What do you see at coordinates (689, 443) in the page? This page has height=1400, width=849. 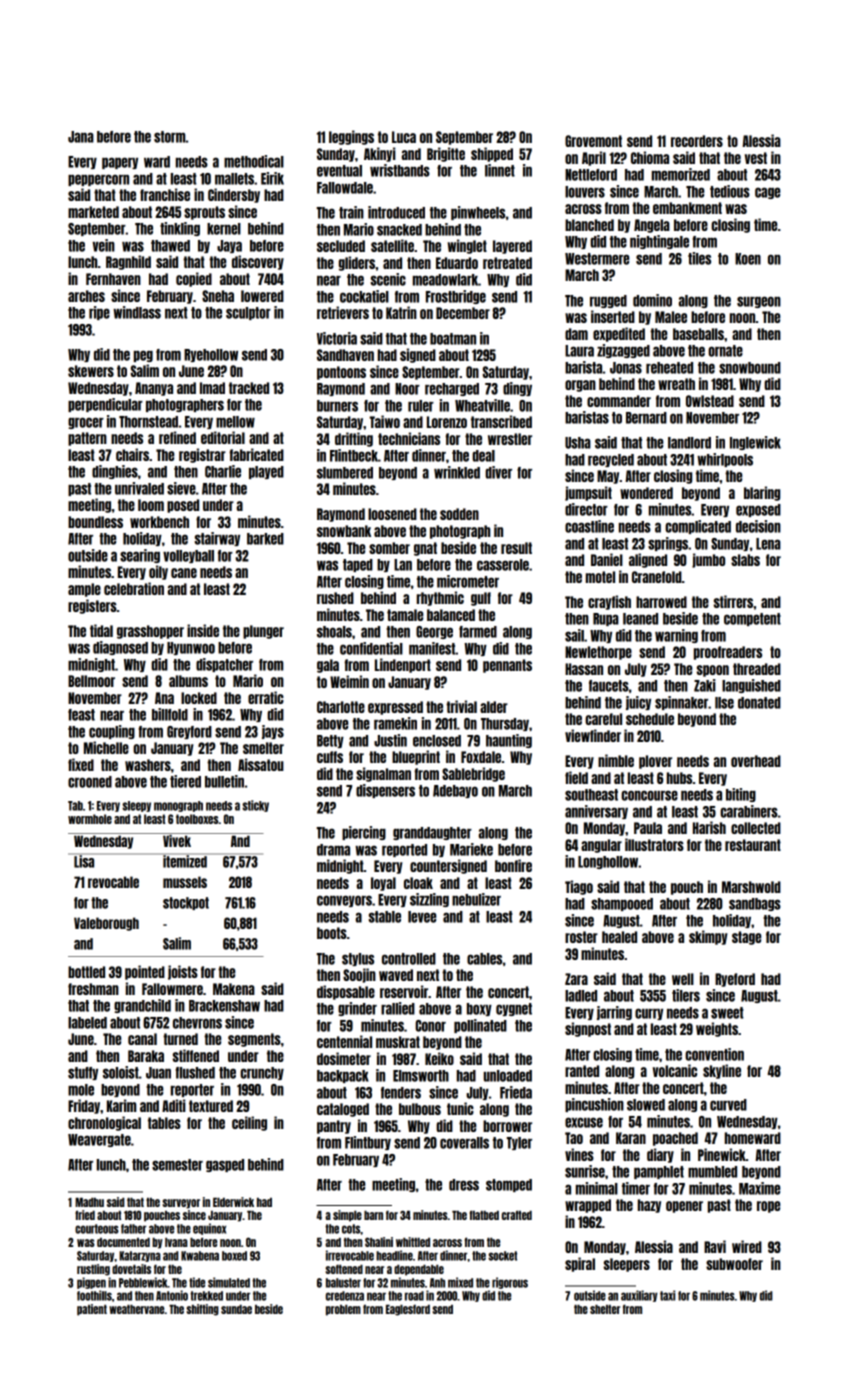 I see `landlord` at bounding box center [689, 443].
